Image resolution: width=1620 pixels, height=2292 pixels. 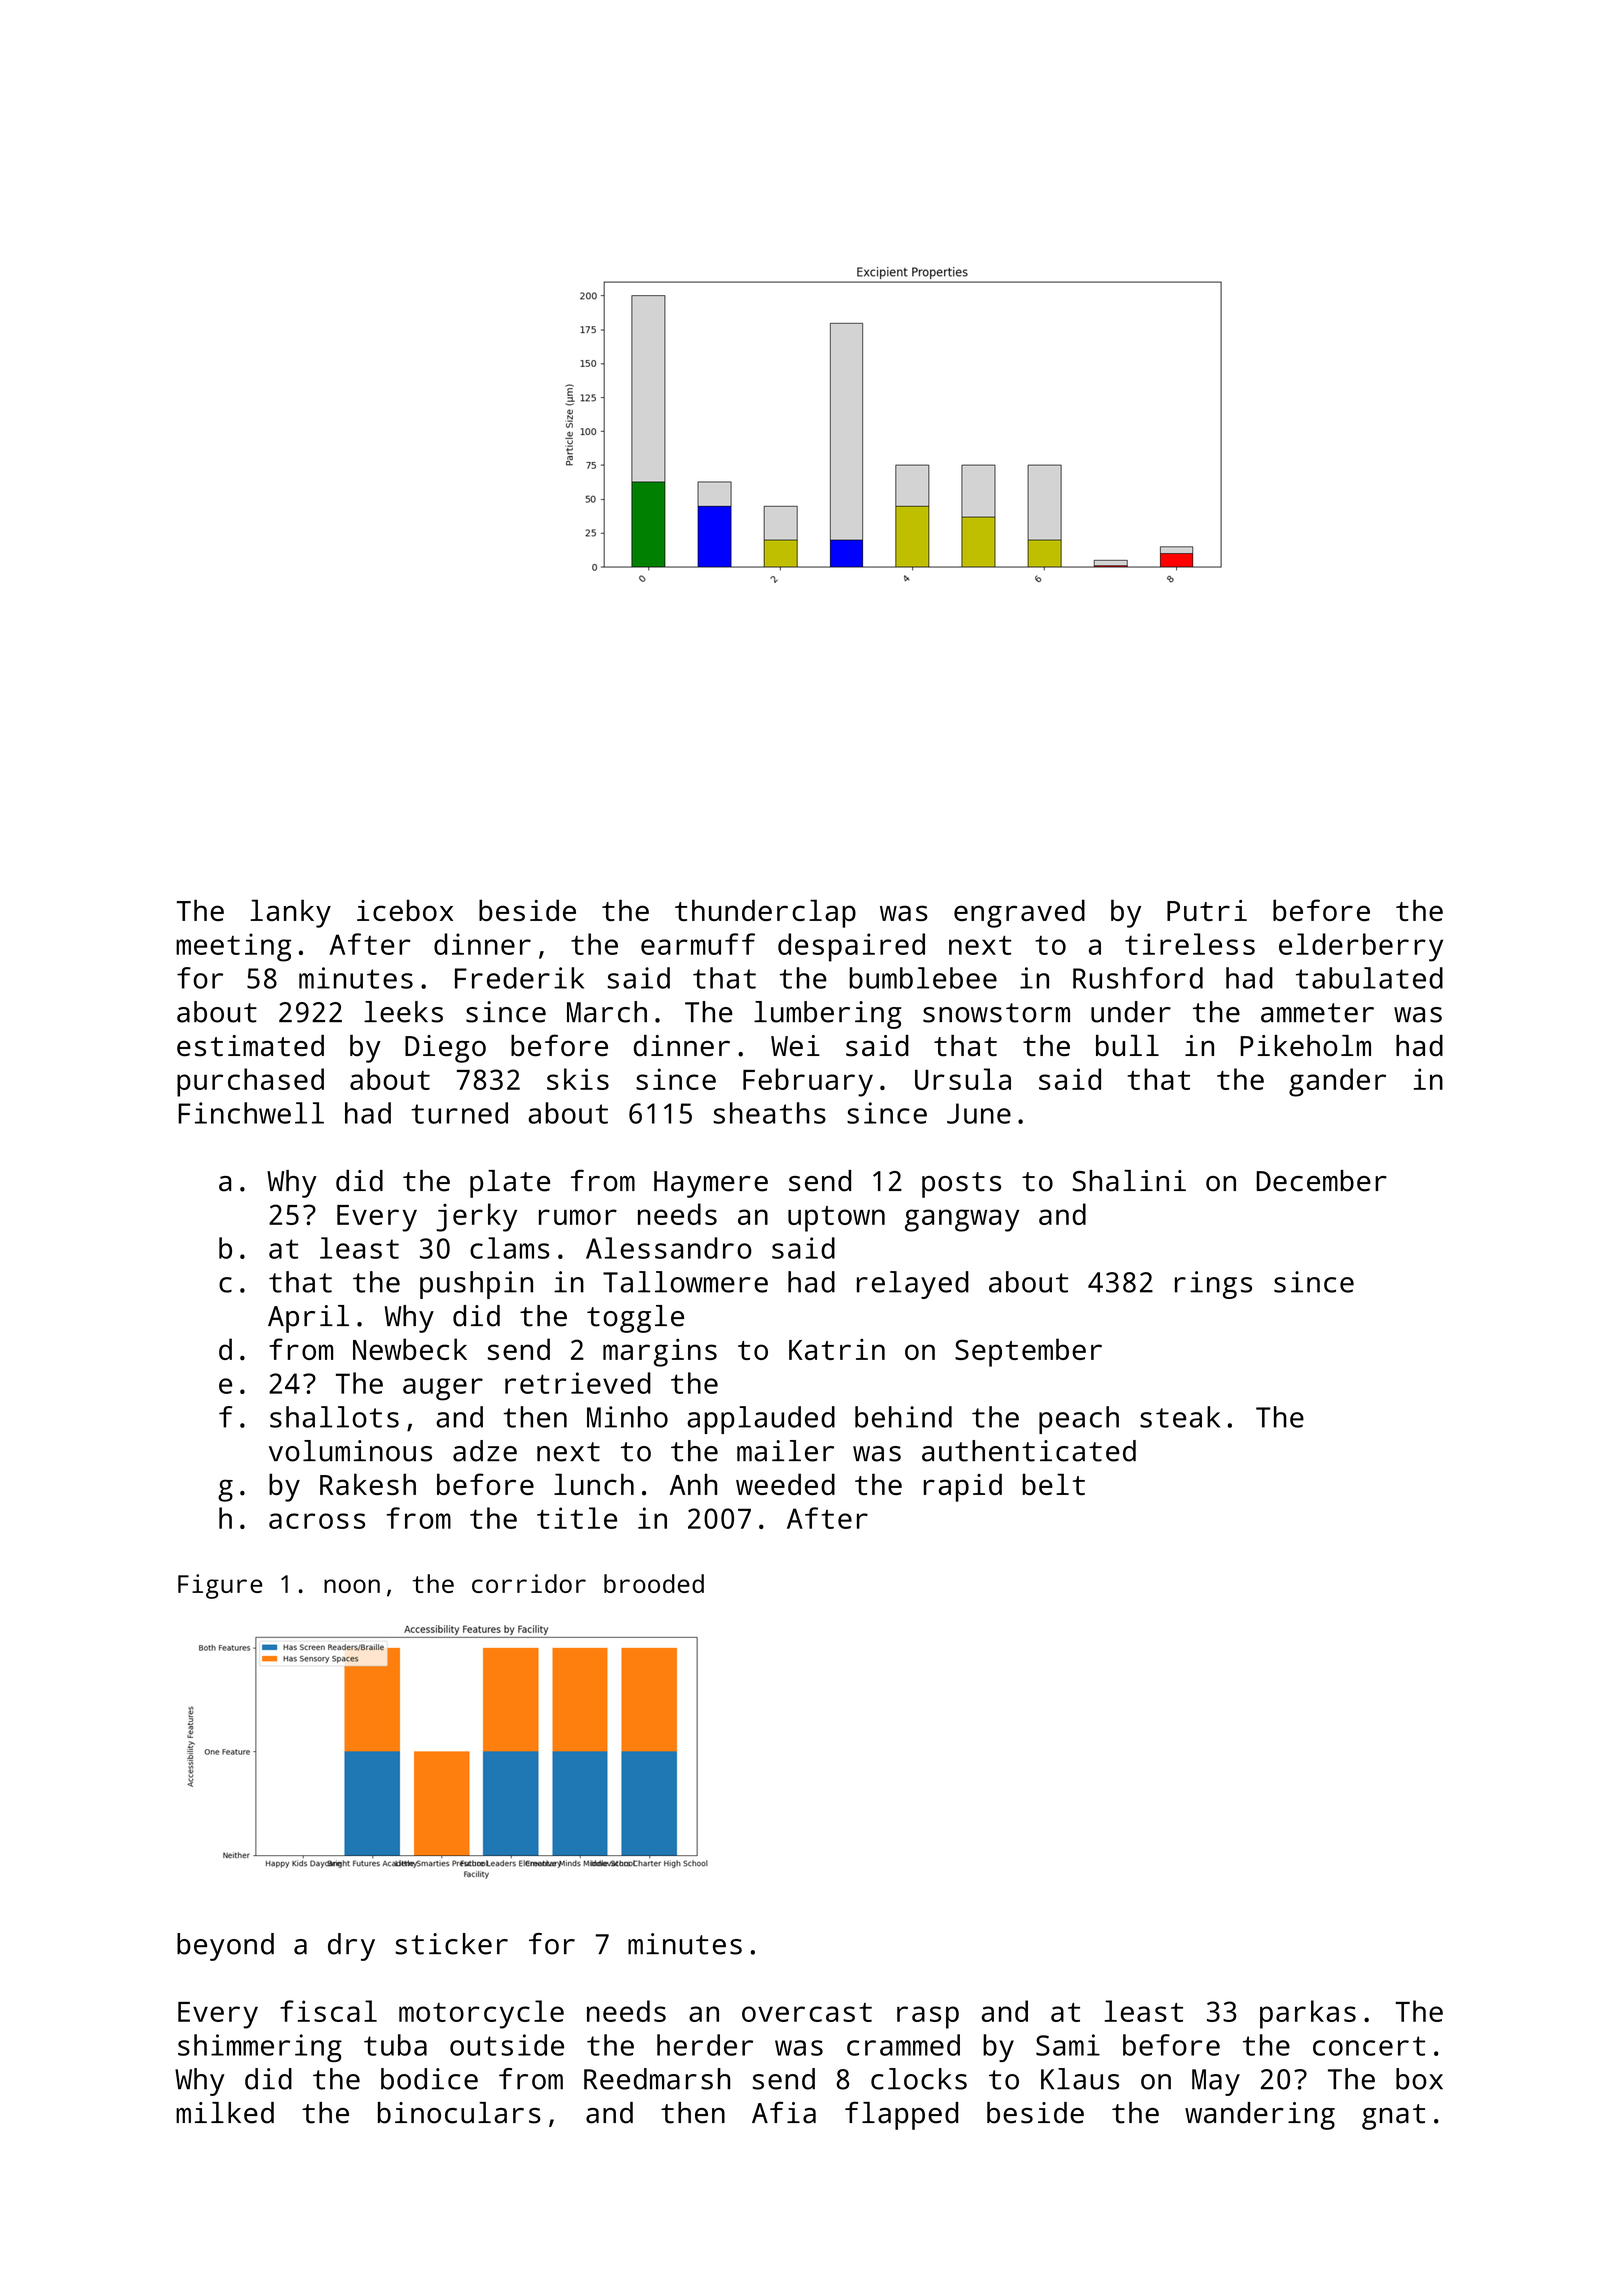 What do you see at coordinates (476, 1285) in the screenshot?
I see `pushpin` at bounding box center [476, 1285].
